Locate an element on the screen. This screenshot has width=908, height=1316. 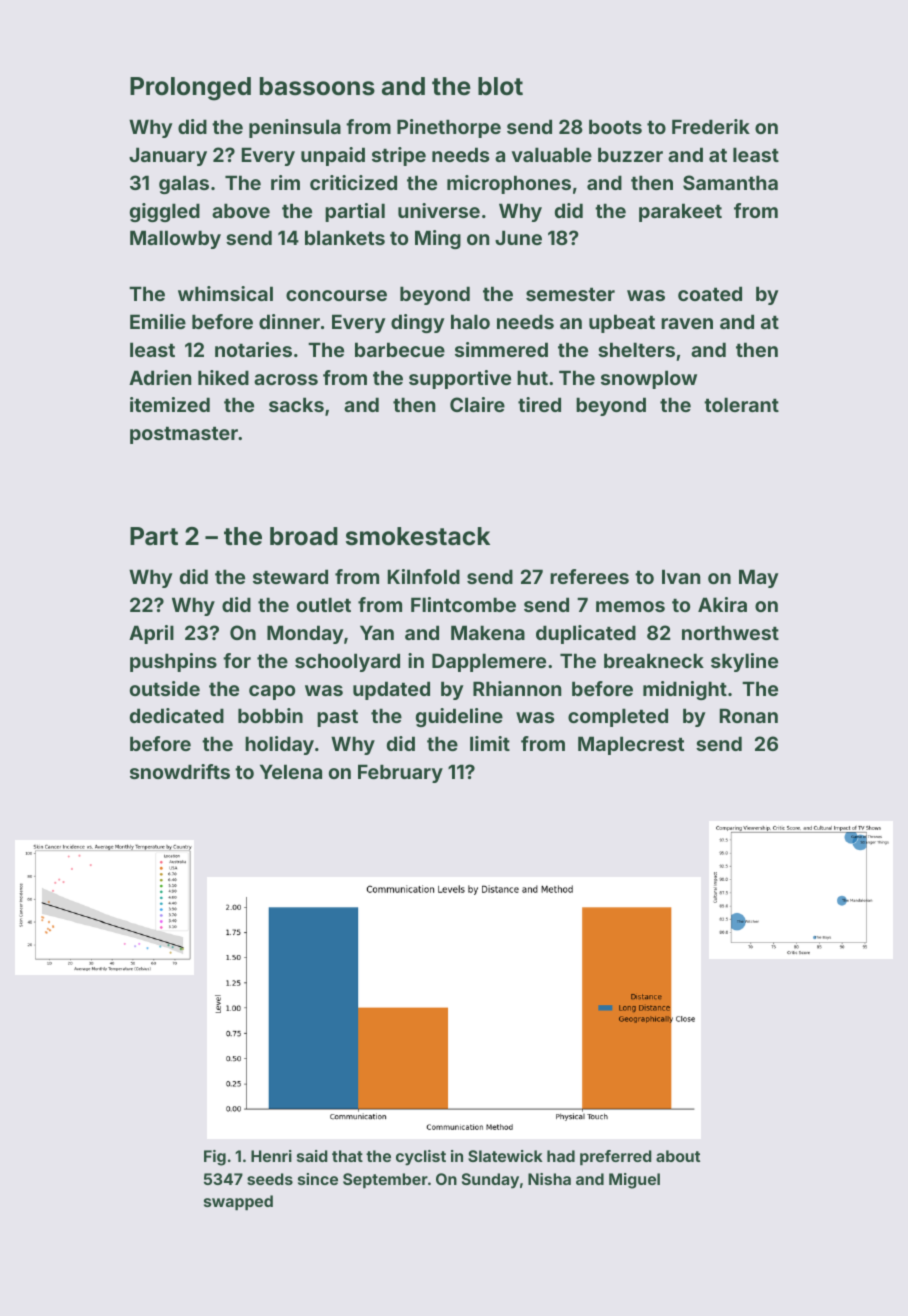
that is located at coordinates (347, 1156).
